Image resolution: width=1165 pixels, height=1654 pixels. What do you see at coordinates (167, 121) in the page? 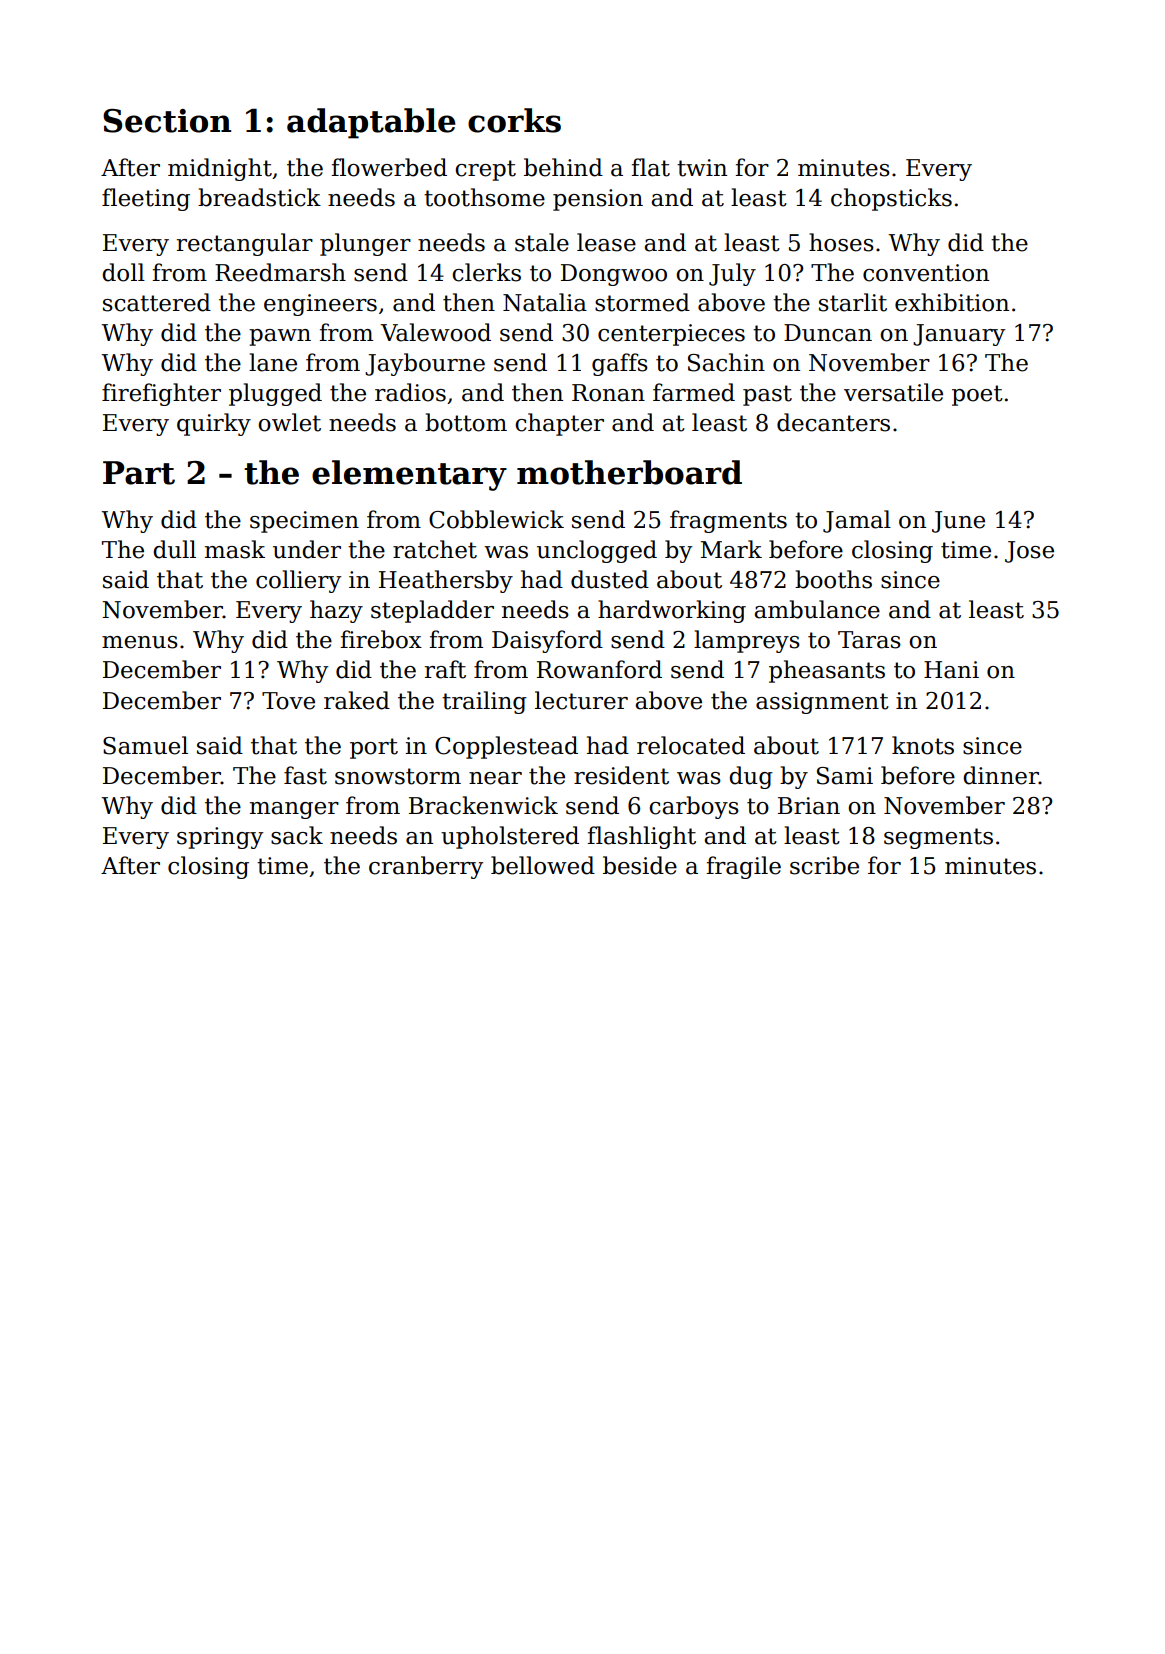
I see `Section` at bounding box center [167, 121].
